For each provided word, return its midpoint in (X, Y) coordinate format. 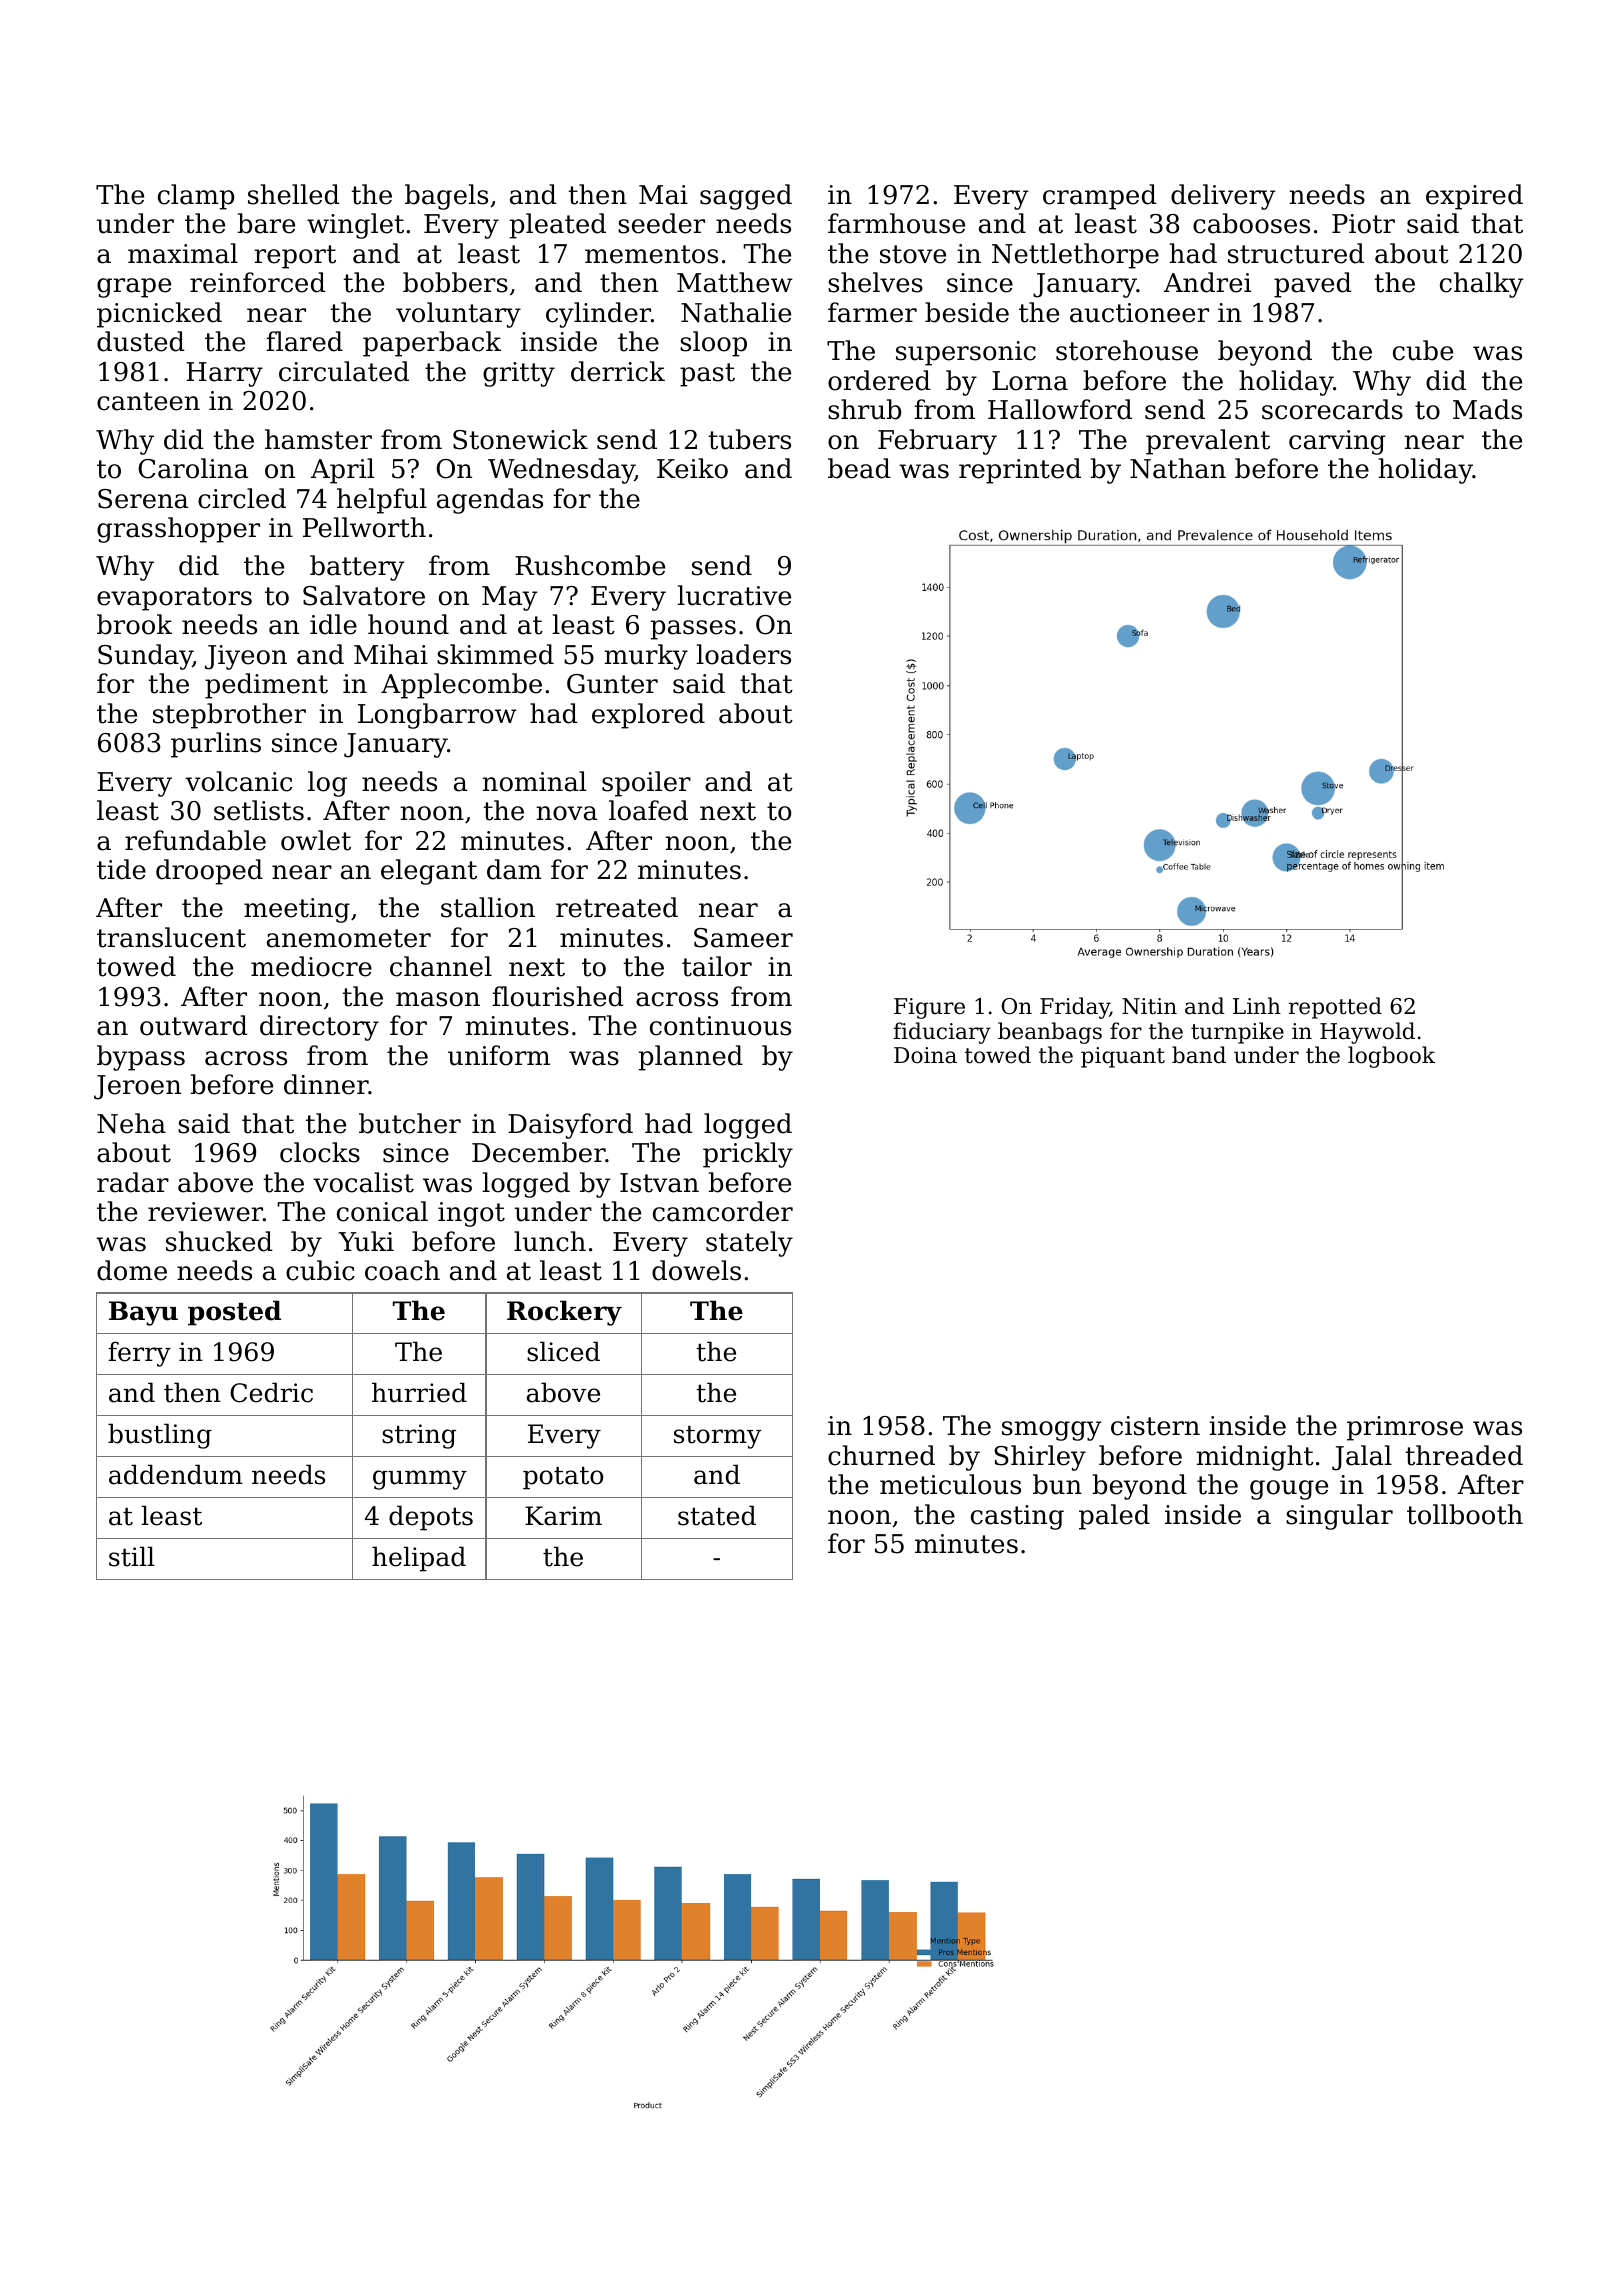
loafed (648, 810)
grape (134, 288)
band (1199, 1055)
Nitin (1149, 1006)
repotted (1335, 1008)
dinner (326, 1084)
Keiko (692, 468)
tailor (717, 966)
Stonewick (520, 439)
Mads (1487, 409)
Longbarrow (437, 716)
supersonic (966, 353)
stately (749, 1244)
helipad (419, 1559)
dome (132, 1270)
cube (1423, 350)
